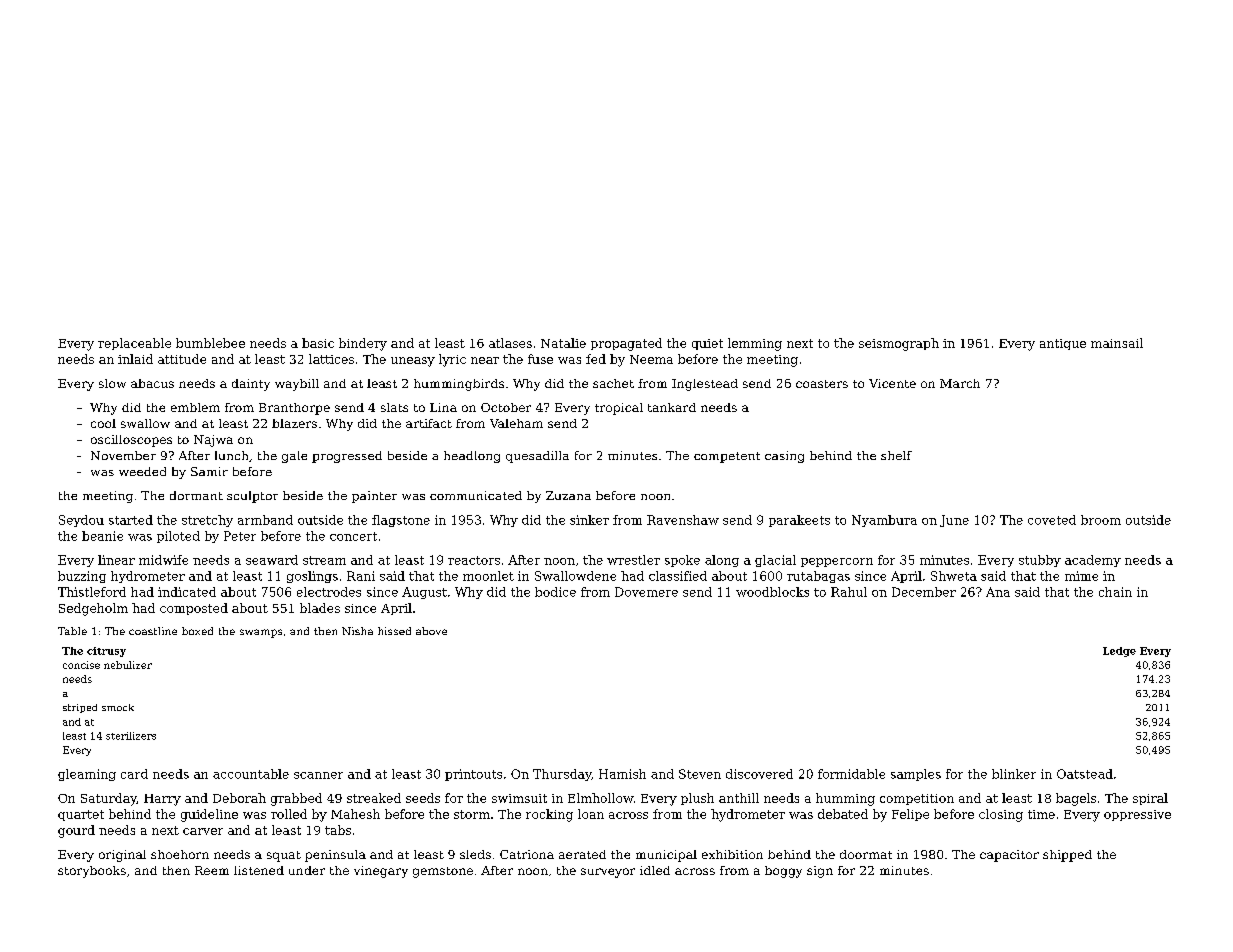  What do you see at coordinates (209, 471) in the screenshot?
I see `Samir` at bounding box center [209, 471].
